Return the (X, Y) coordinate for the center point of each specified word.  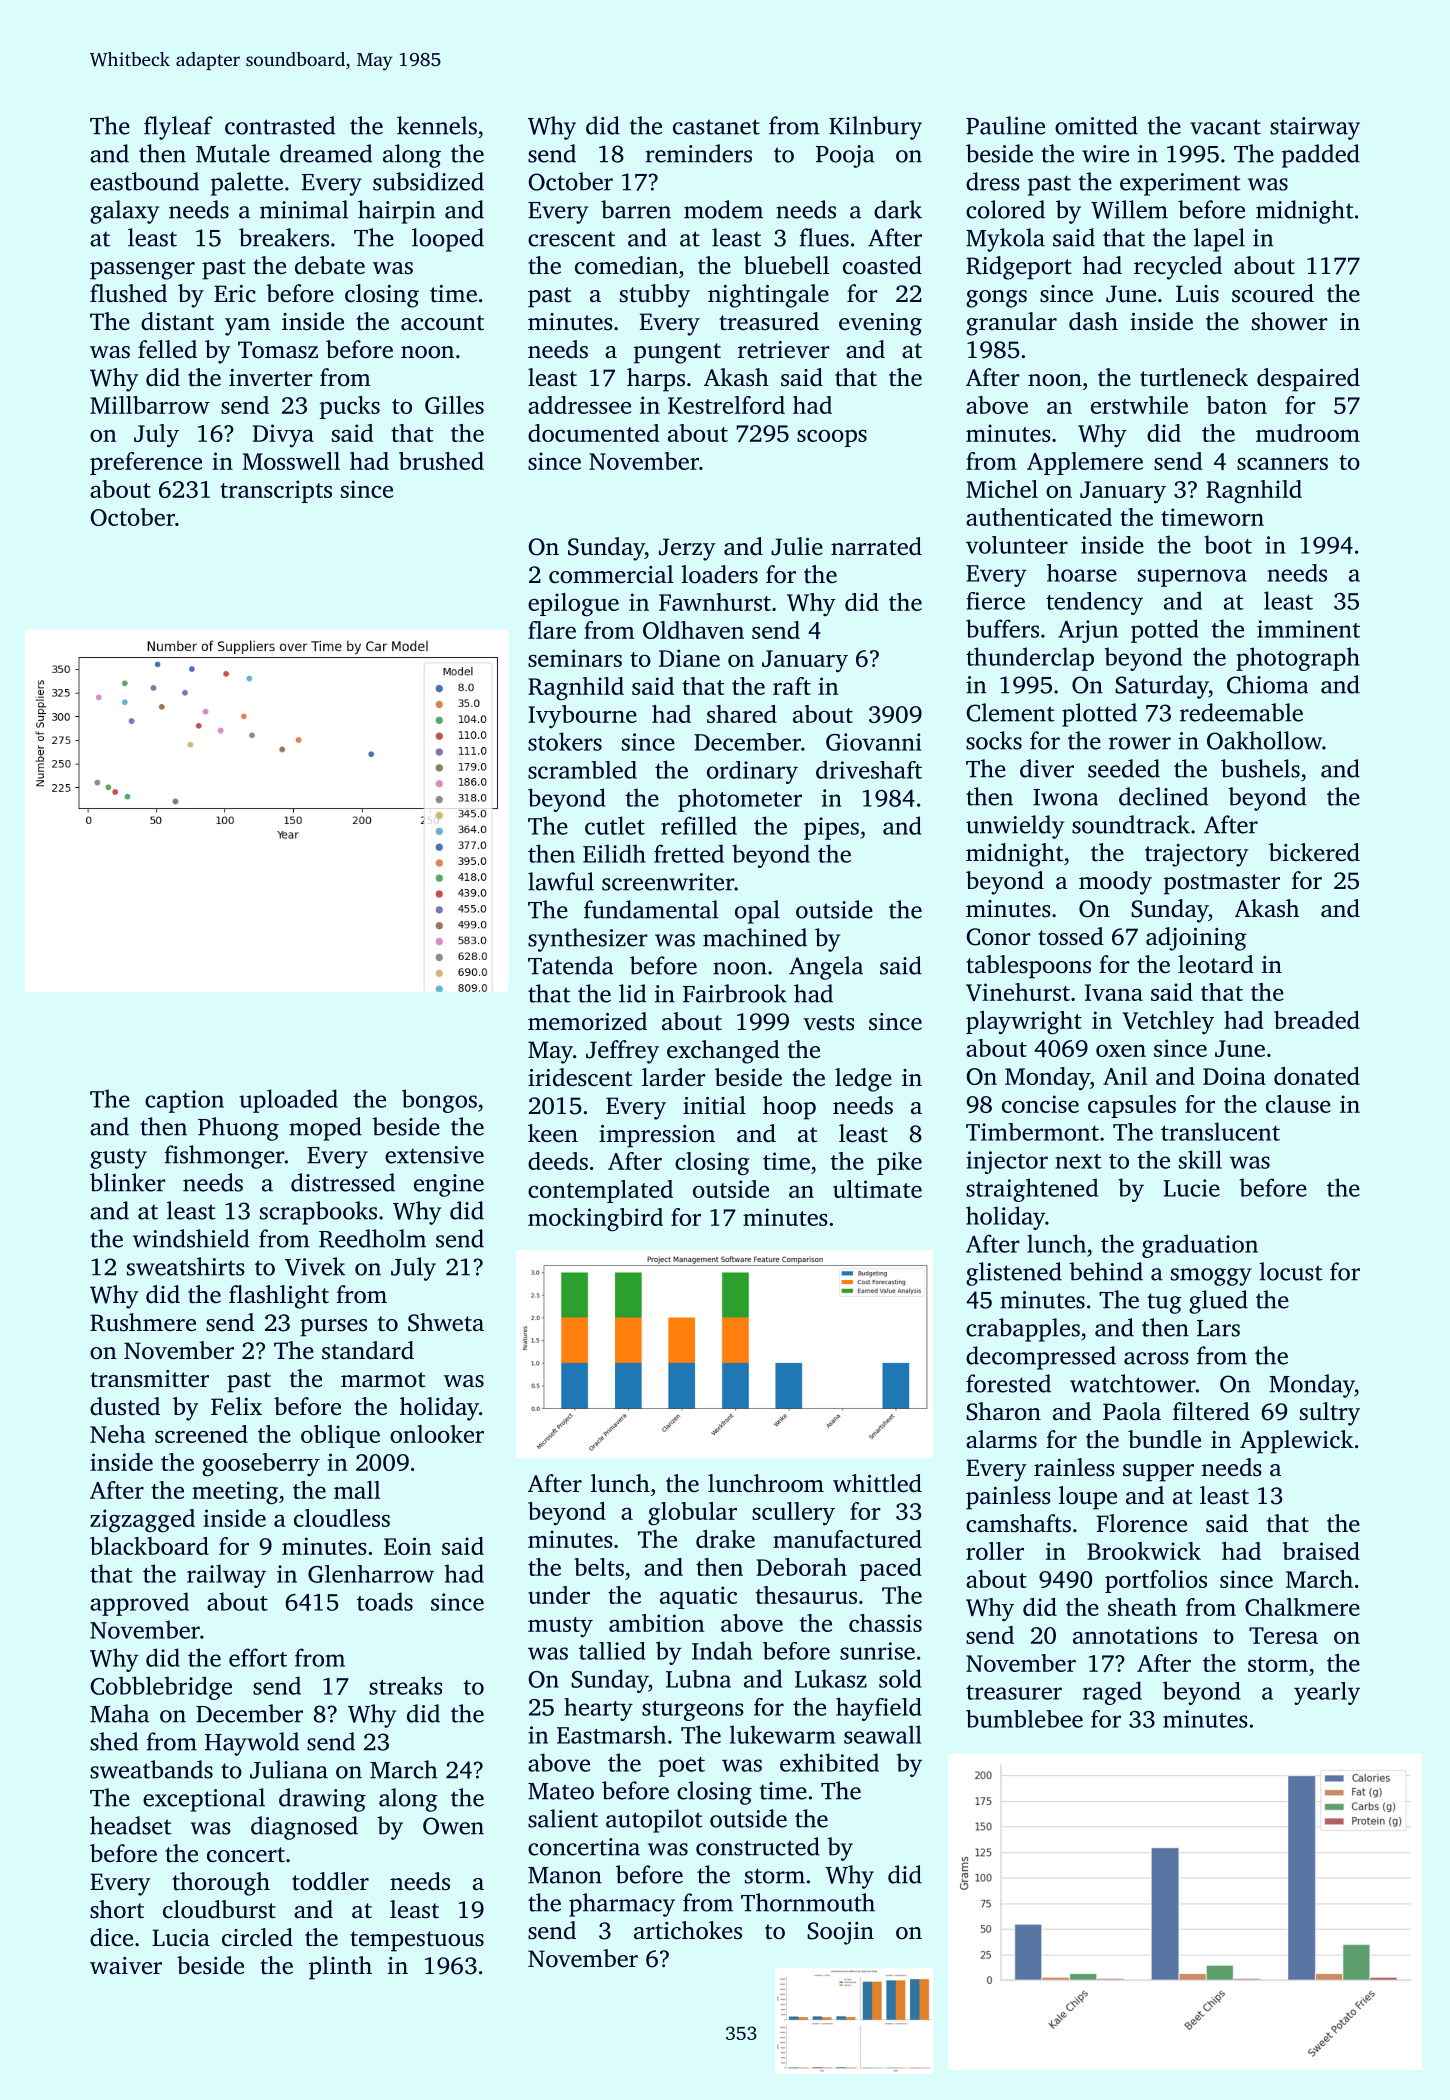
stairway (1315, 128)
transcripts (276, 491)
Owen (453, 1826)
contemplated (600, 1191)
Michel (1002, 489)
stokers (565, 741)
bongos (439, 1101)
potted (1165, 631)
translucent (1220, 1131)
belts (599, 1567)
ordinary (752, 772)
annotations (1135, 1635)
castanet (716, 127)
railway (226, 1576)
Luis (1197, 294)
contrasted (280, 125)
